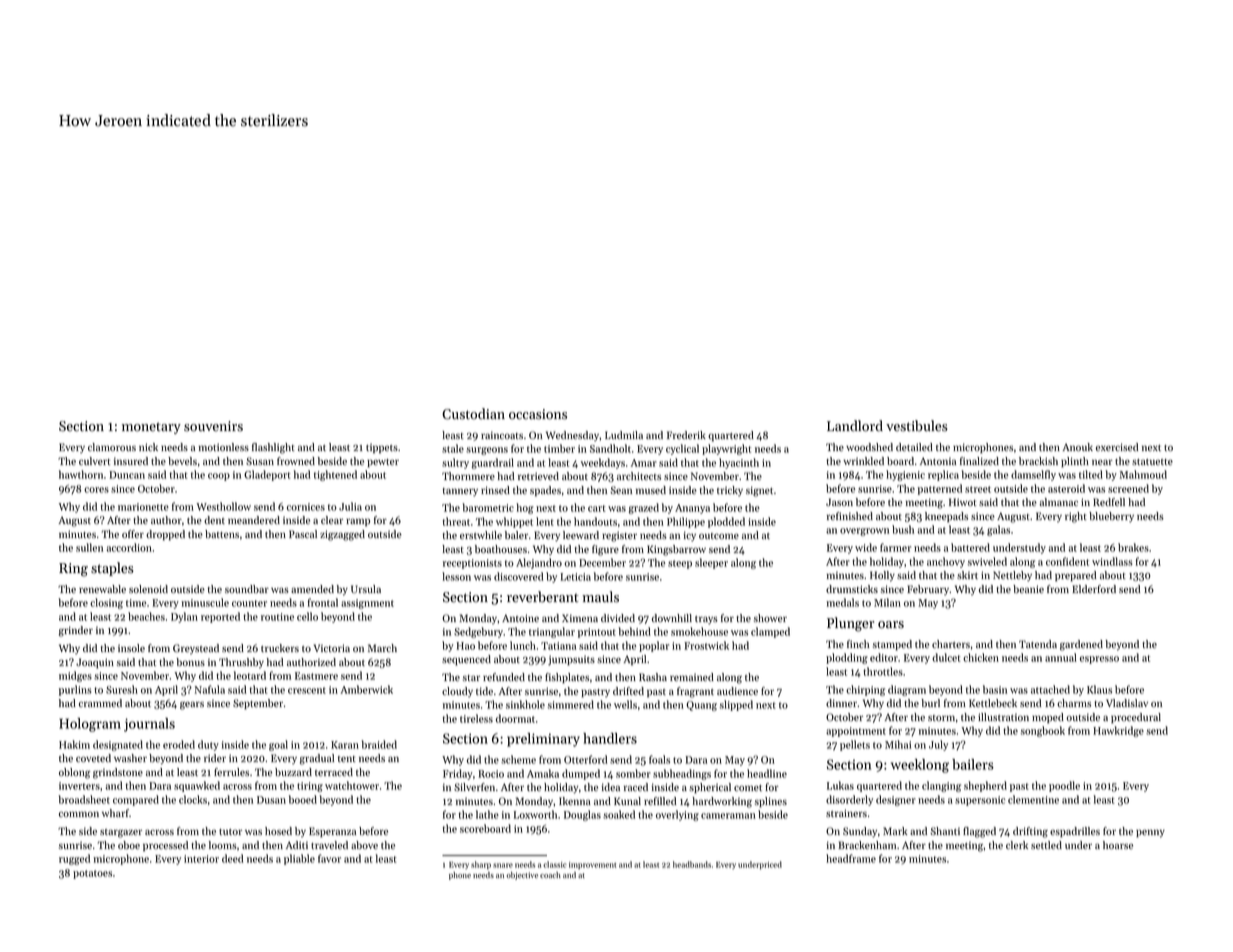  Describe the element at coordinates (213, 426) in the image. I see `souvenirs` at that location.
